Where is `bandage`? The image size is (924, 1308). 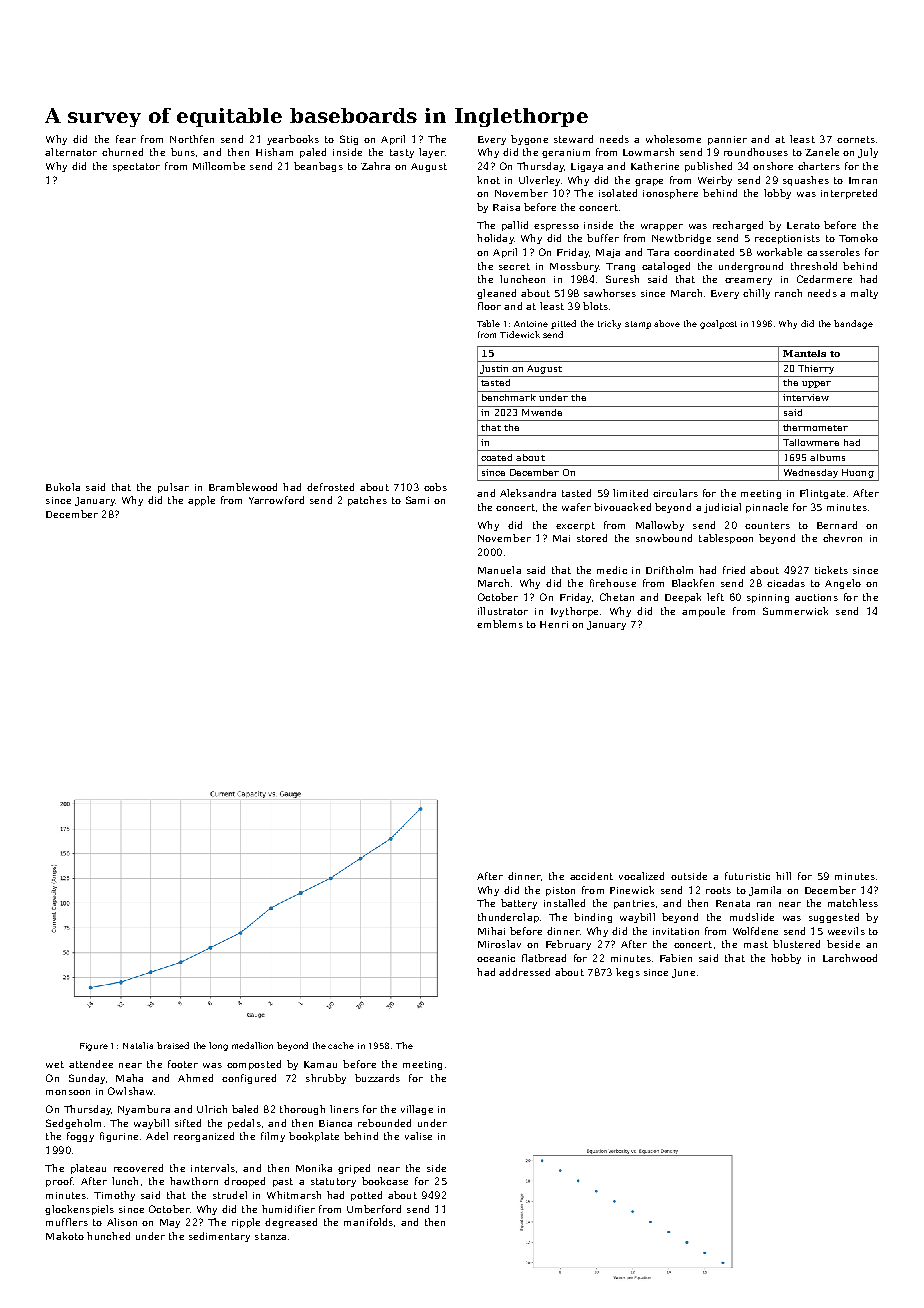
bandage is located at coordinates (853, 324).
